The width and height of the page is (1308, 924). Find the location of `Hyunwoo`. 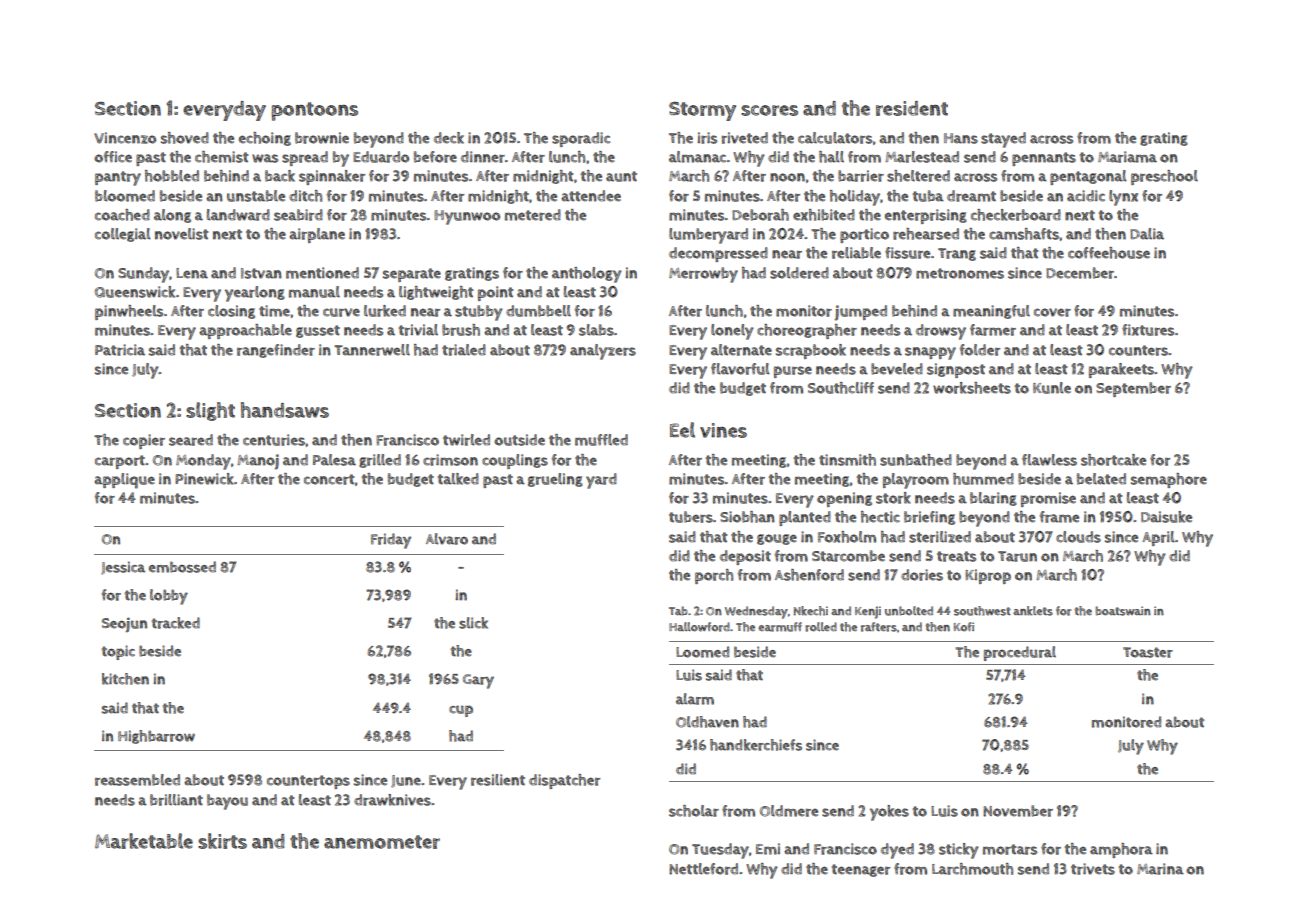

Hyunwoo is located at coordinates (467, 217).
